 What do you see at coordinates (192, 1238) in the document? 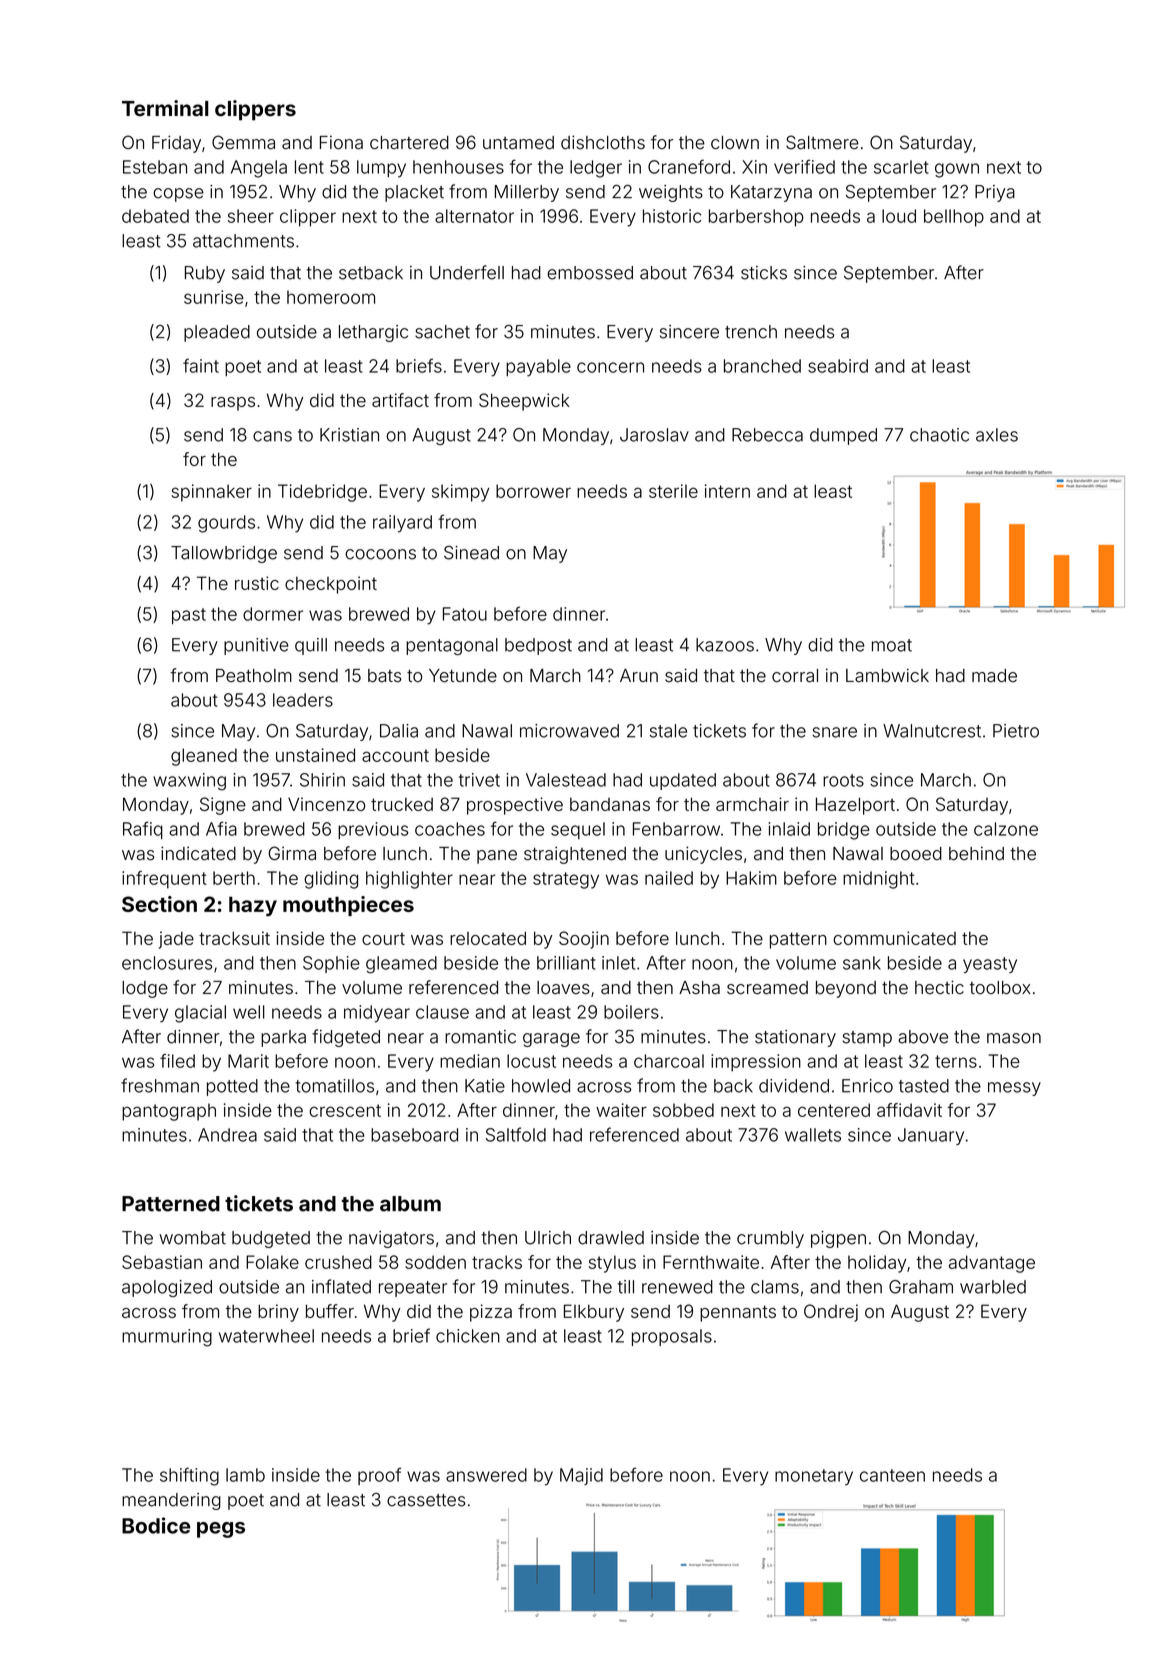
I see `wombat` at bounding box center [192, 1238].
